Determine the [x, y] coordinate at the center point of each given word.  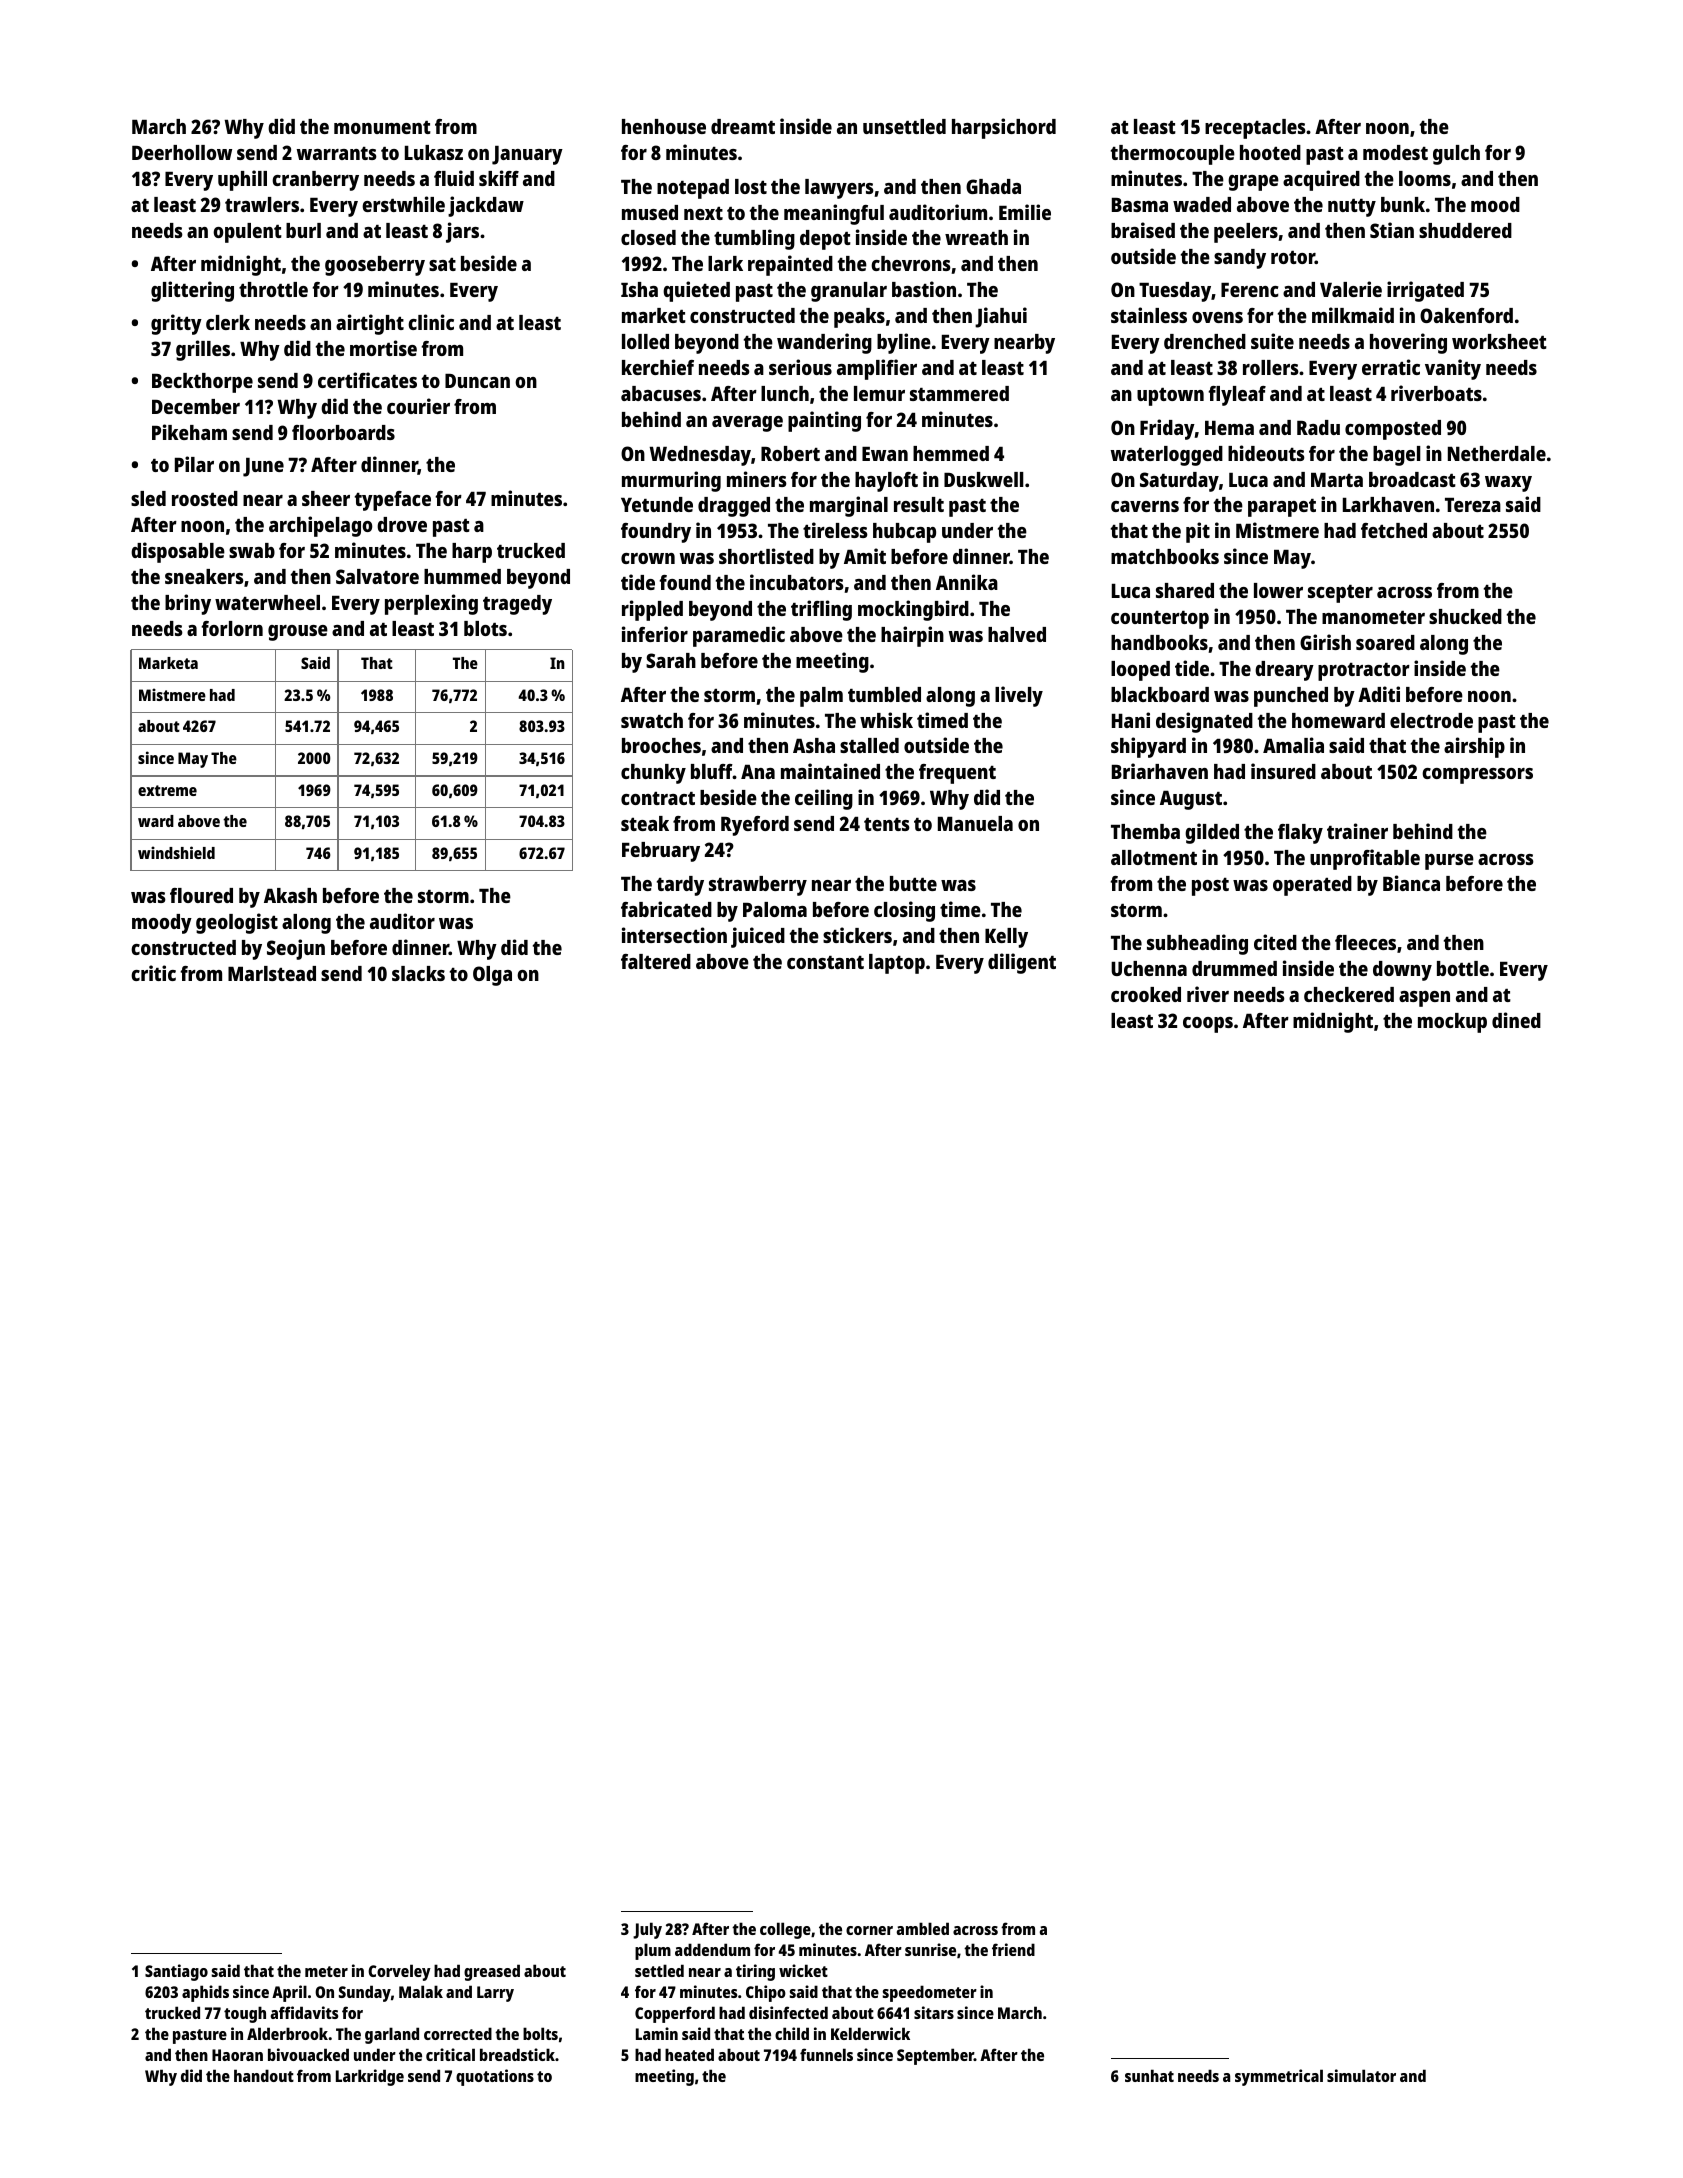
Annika [967, 582]
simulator [1361, 2075]
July [647, 1930]
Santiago [176, 1972]
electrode [1431, 720]
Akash [290, 895]
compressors [1477, 776]
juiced [758, 937]
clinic [431, 322]
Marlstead [272, 973]
